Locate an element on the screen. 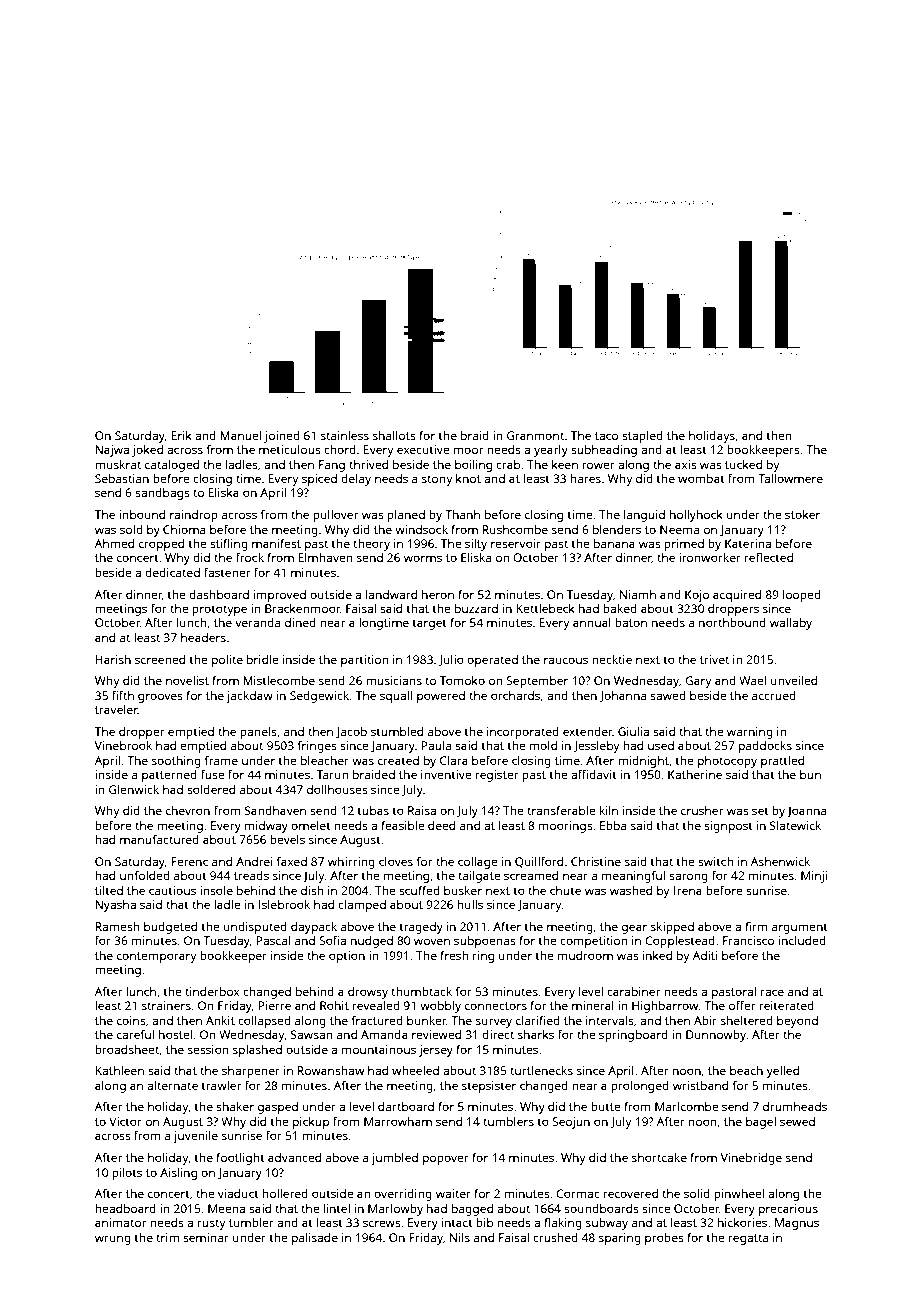  Marlcombe is located at coordinates (687, 1106).
